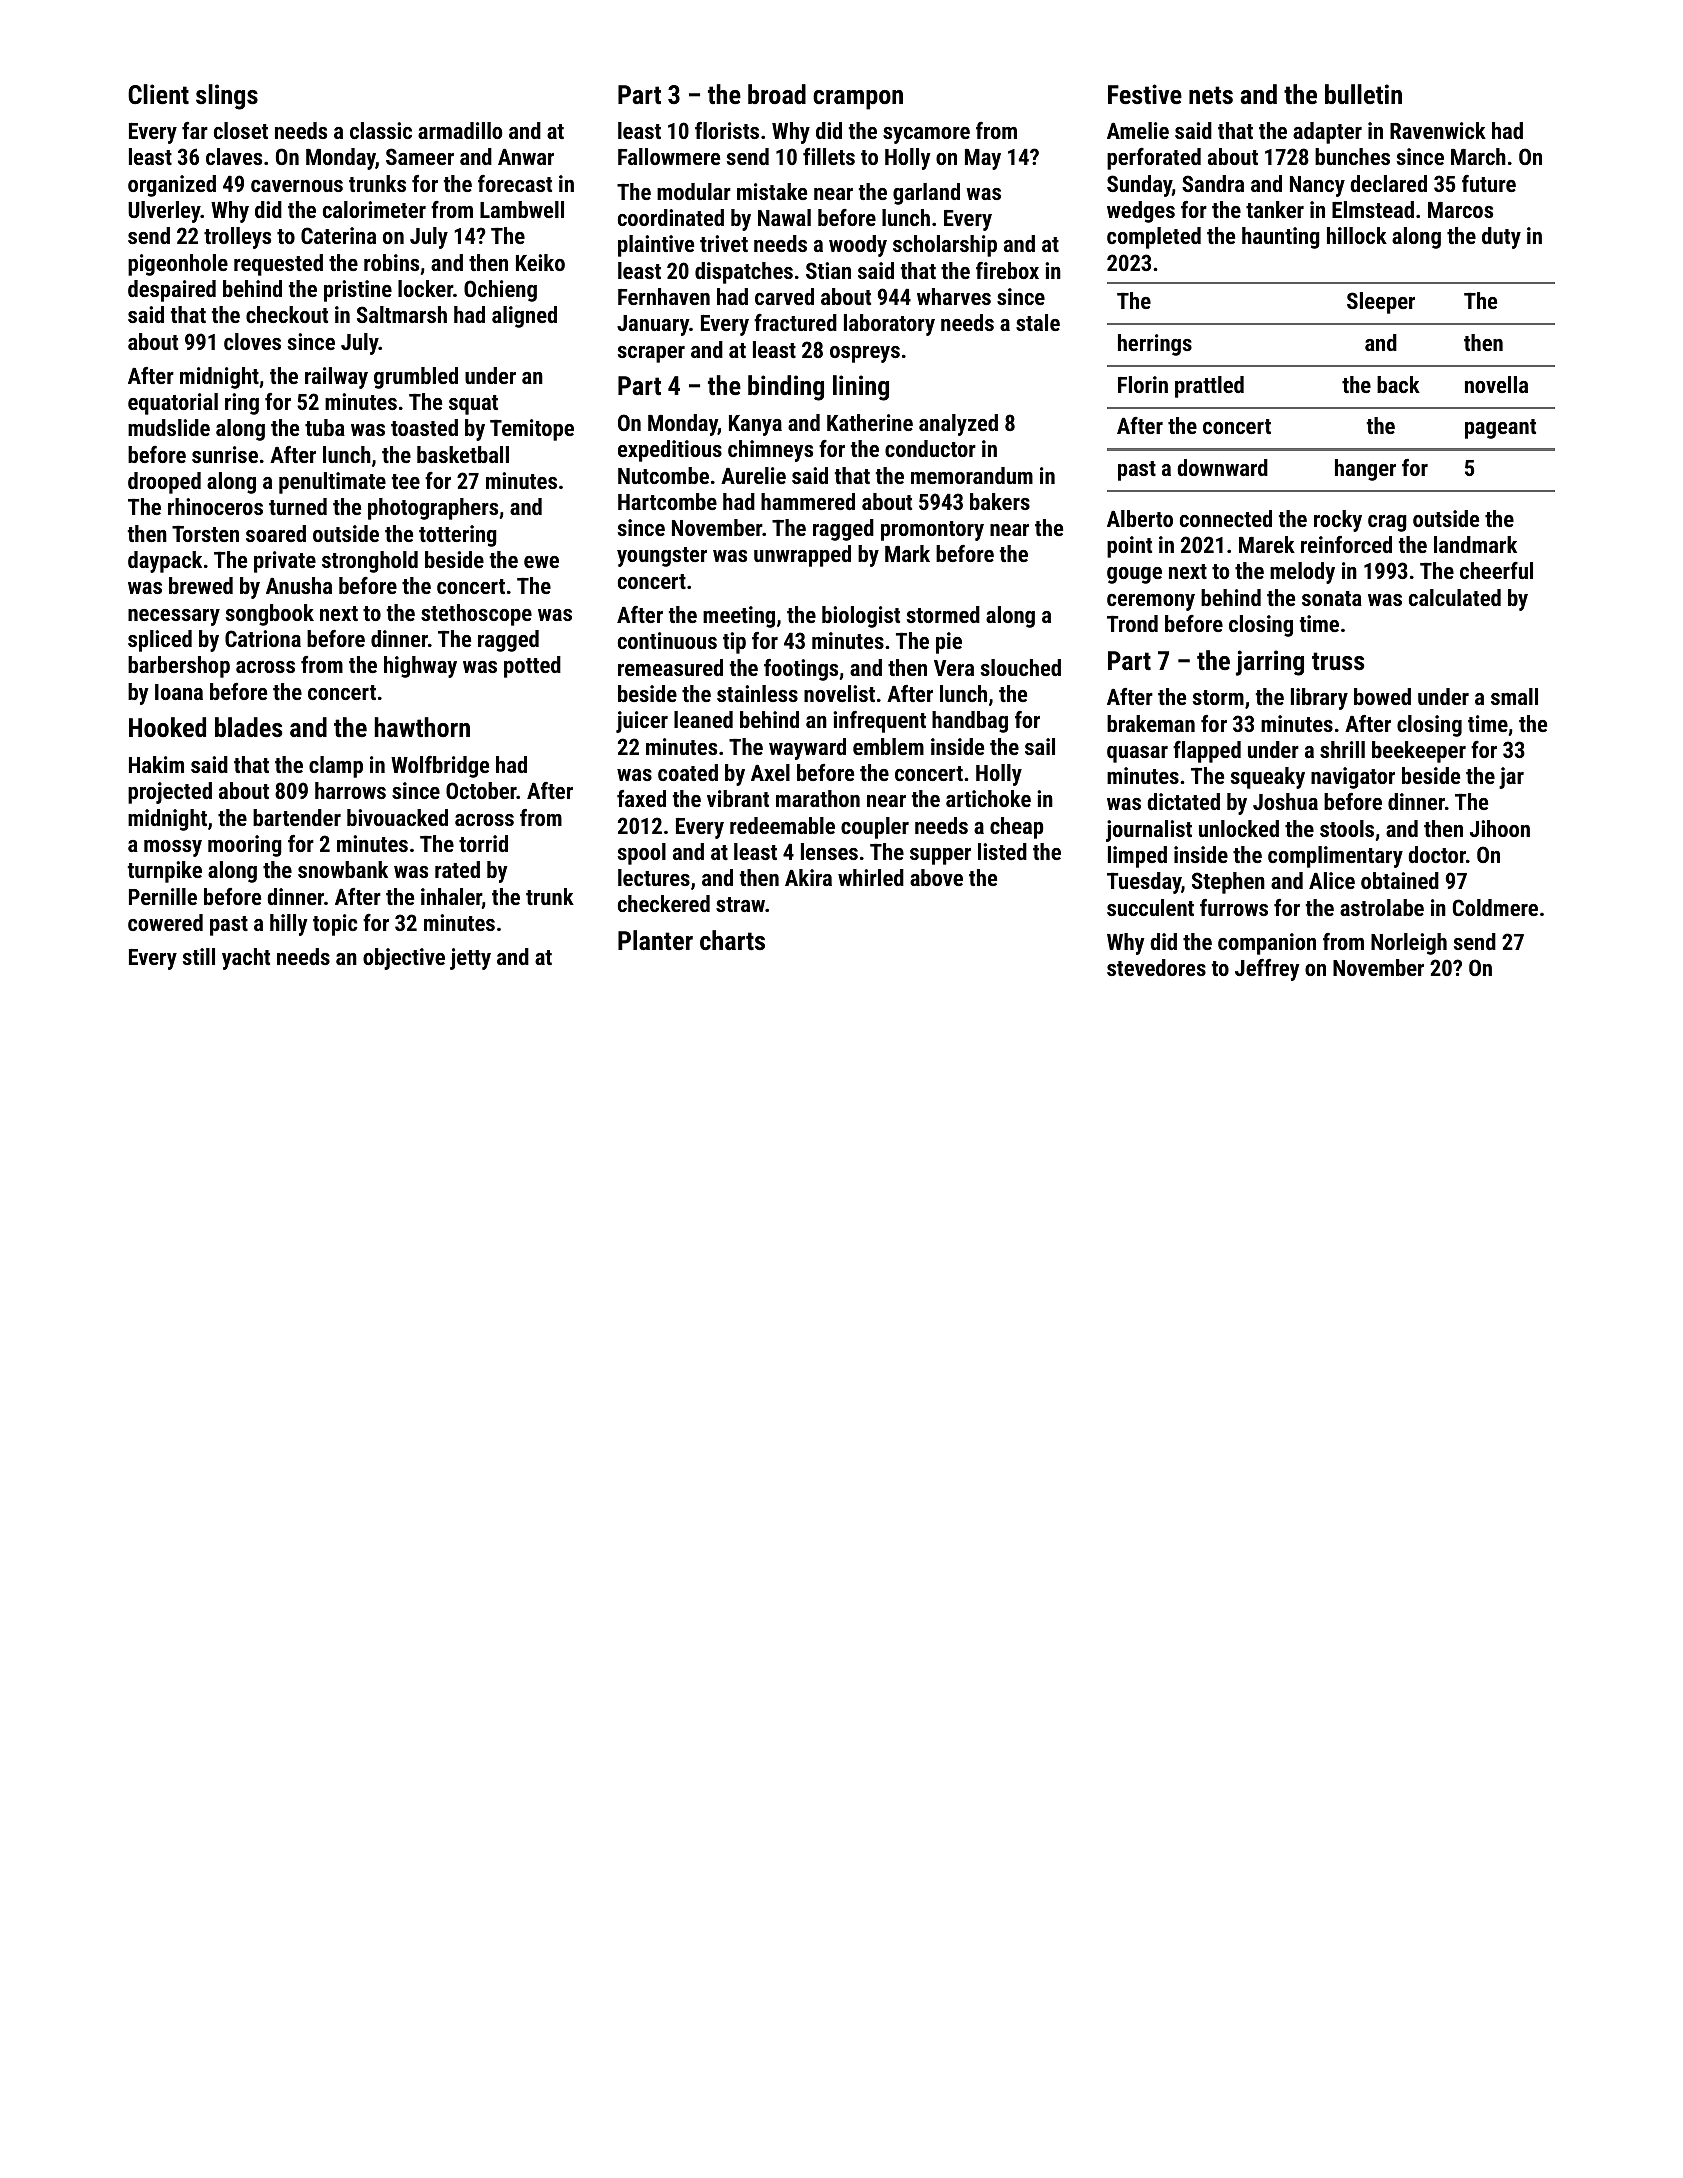 The image size is (1683, 2178). Describe the element at coordinates (1150, 907) in the page. I see `succulent` at that location.
